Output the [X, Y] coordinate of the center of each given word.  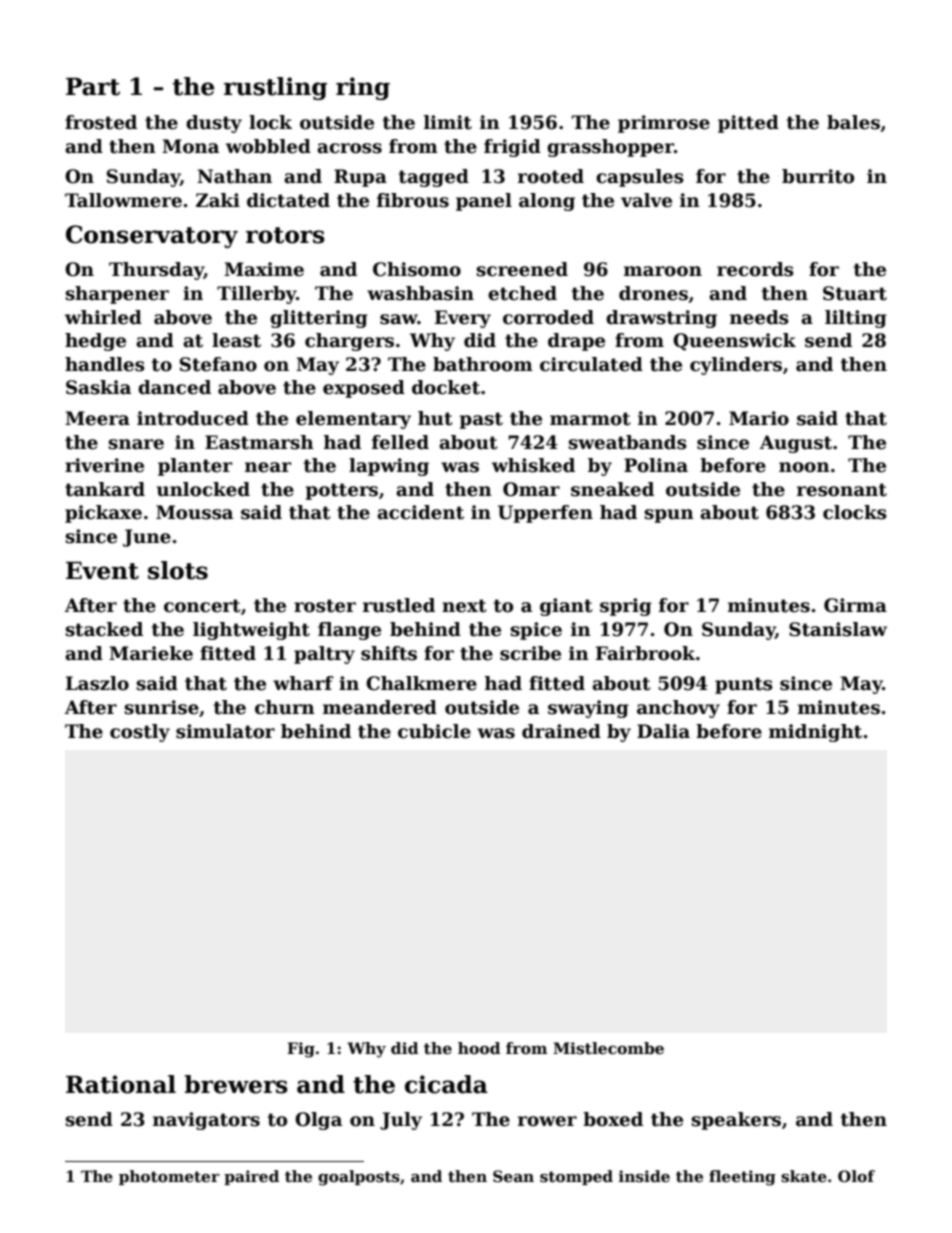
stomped [576, 1177]
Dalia [663, 731]
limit [448, 122]
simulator [225, 731]
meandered [380, 707]
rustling [275, 88]
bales [853, 122]
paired [251, 1177]
